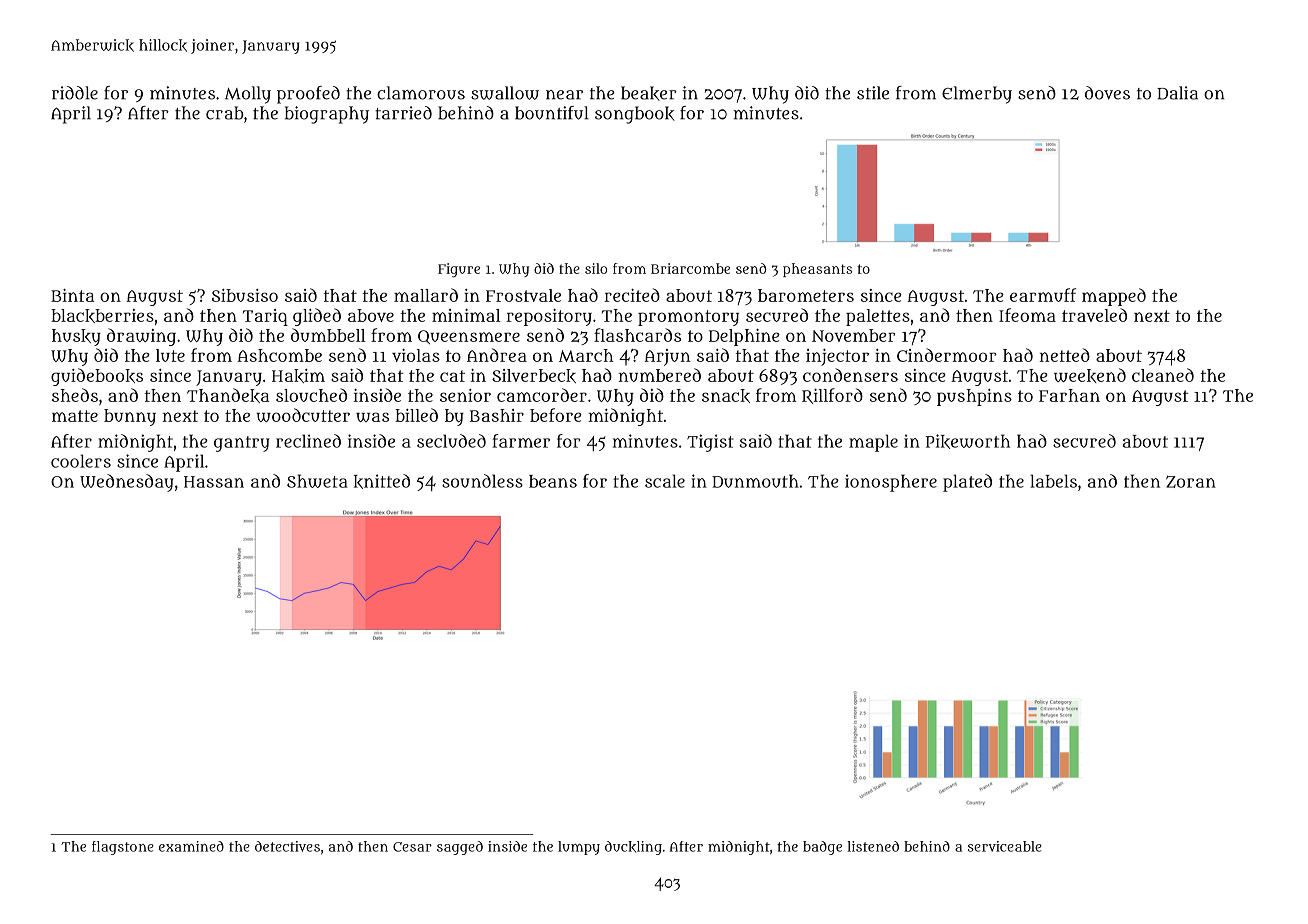  Describe the element at coordinates (416, 355) in the screenshot. I see `violas` at that location.
